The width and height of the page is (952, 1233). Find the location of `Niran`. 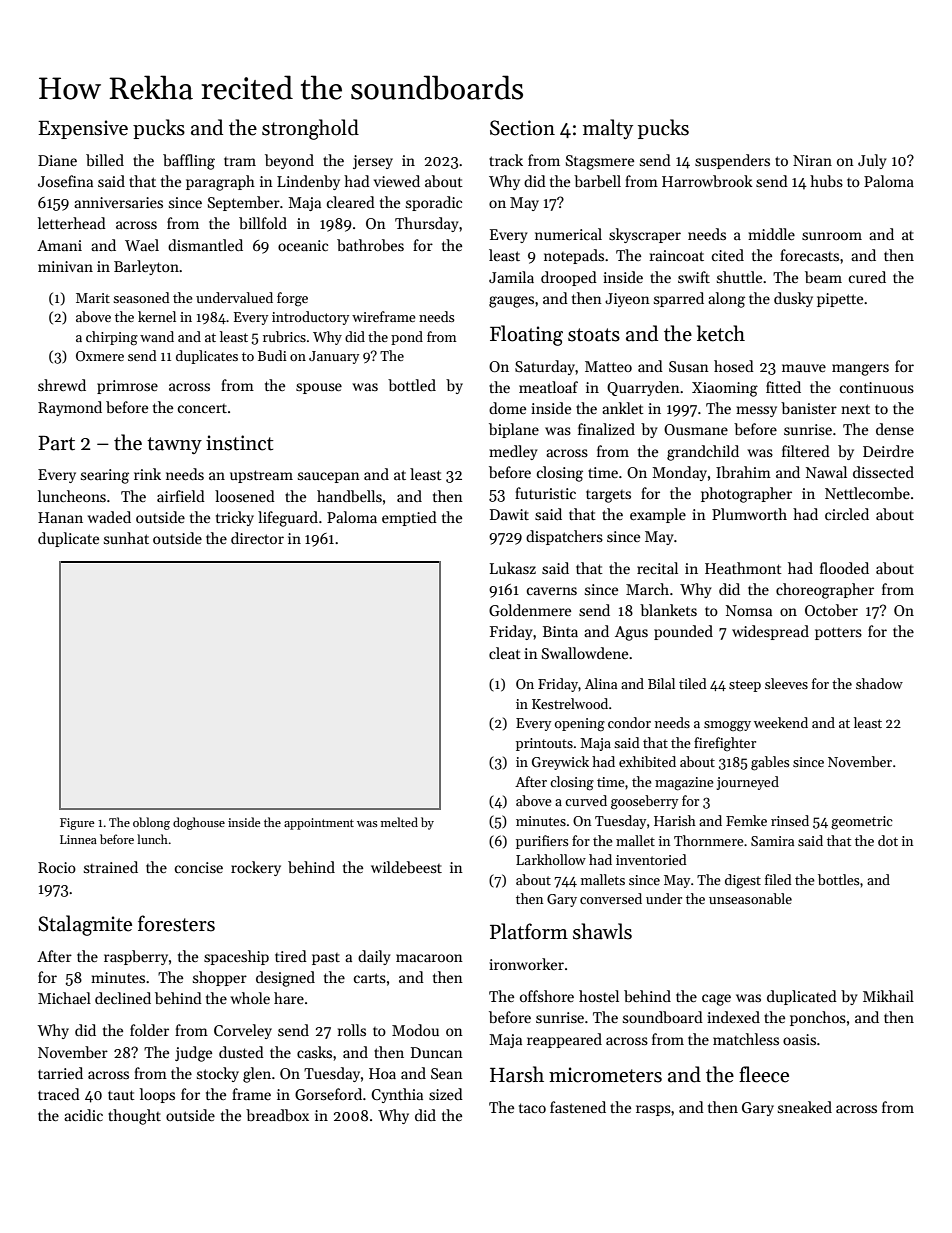

Niran is located at coordinates (812, 160).
